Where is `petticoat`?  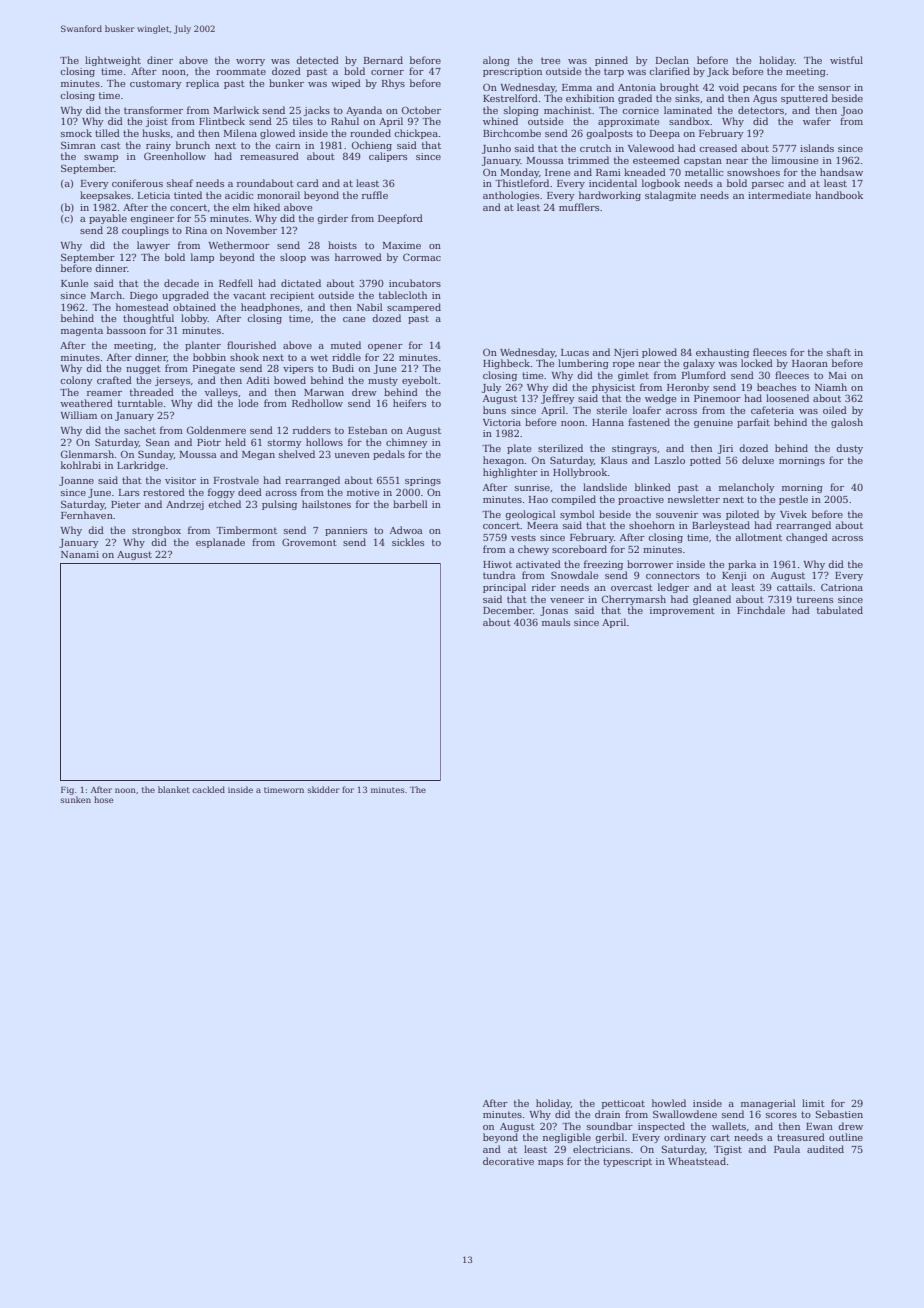 petticoat is located at coordinates (623, 1104).
